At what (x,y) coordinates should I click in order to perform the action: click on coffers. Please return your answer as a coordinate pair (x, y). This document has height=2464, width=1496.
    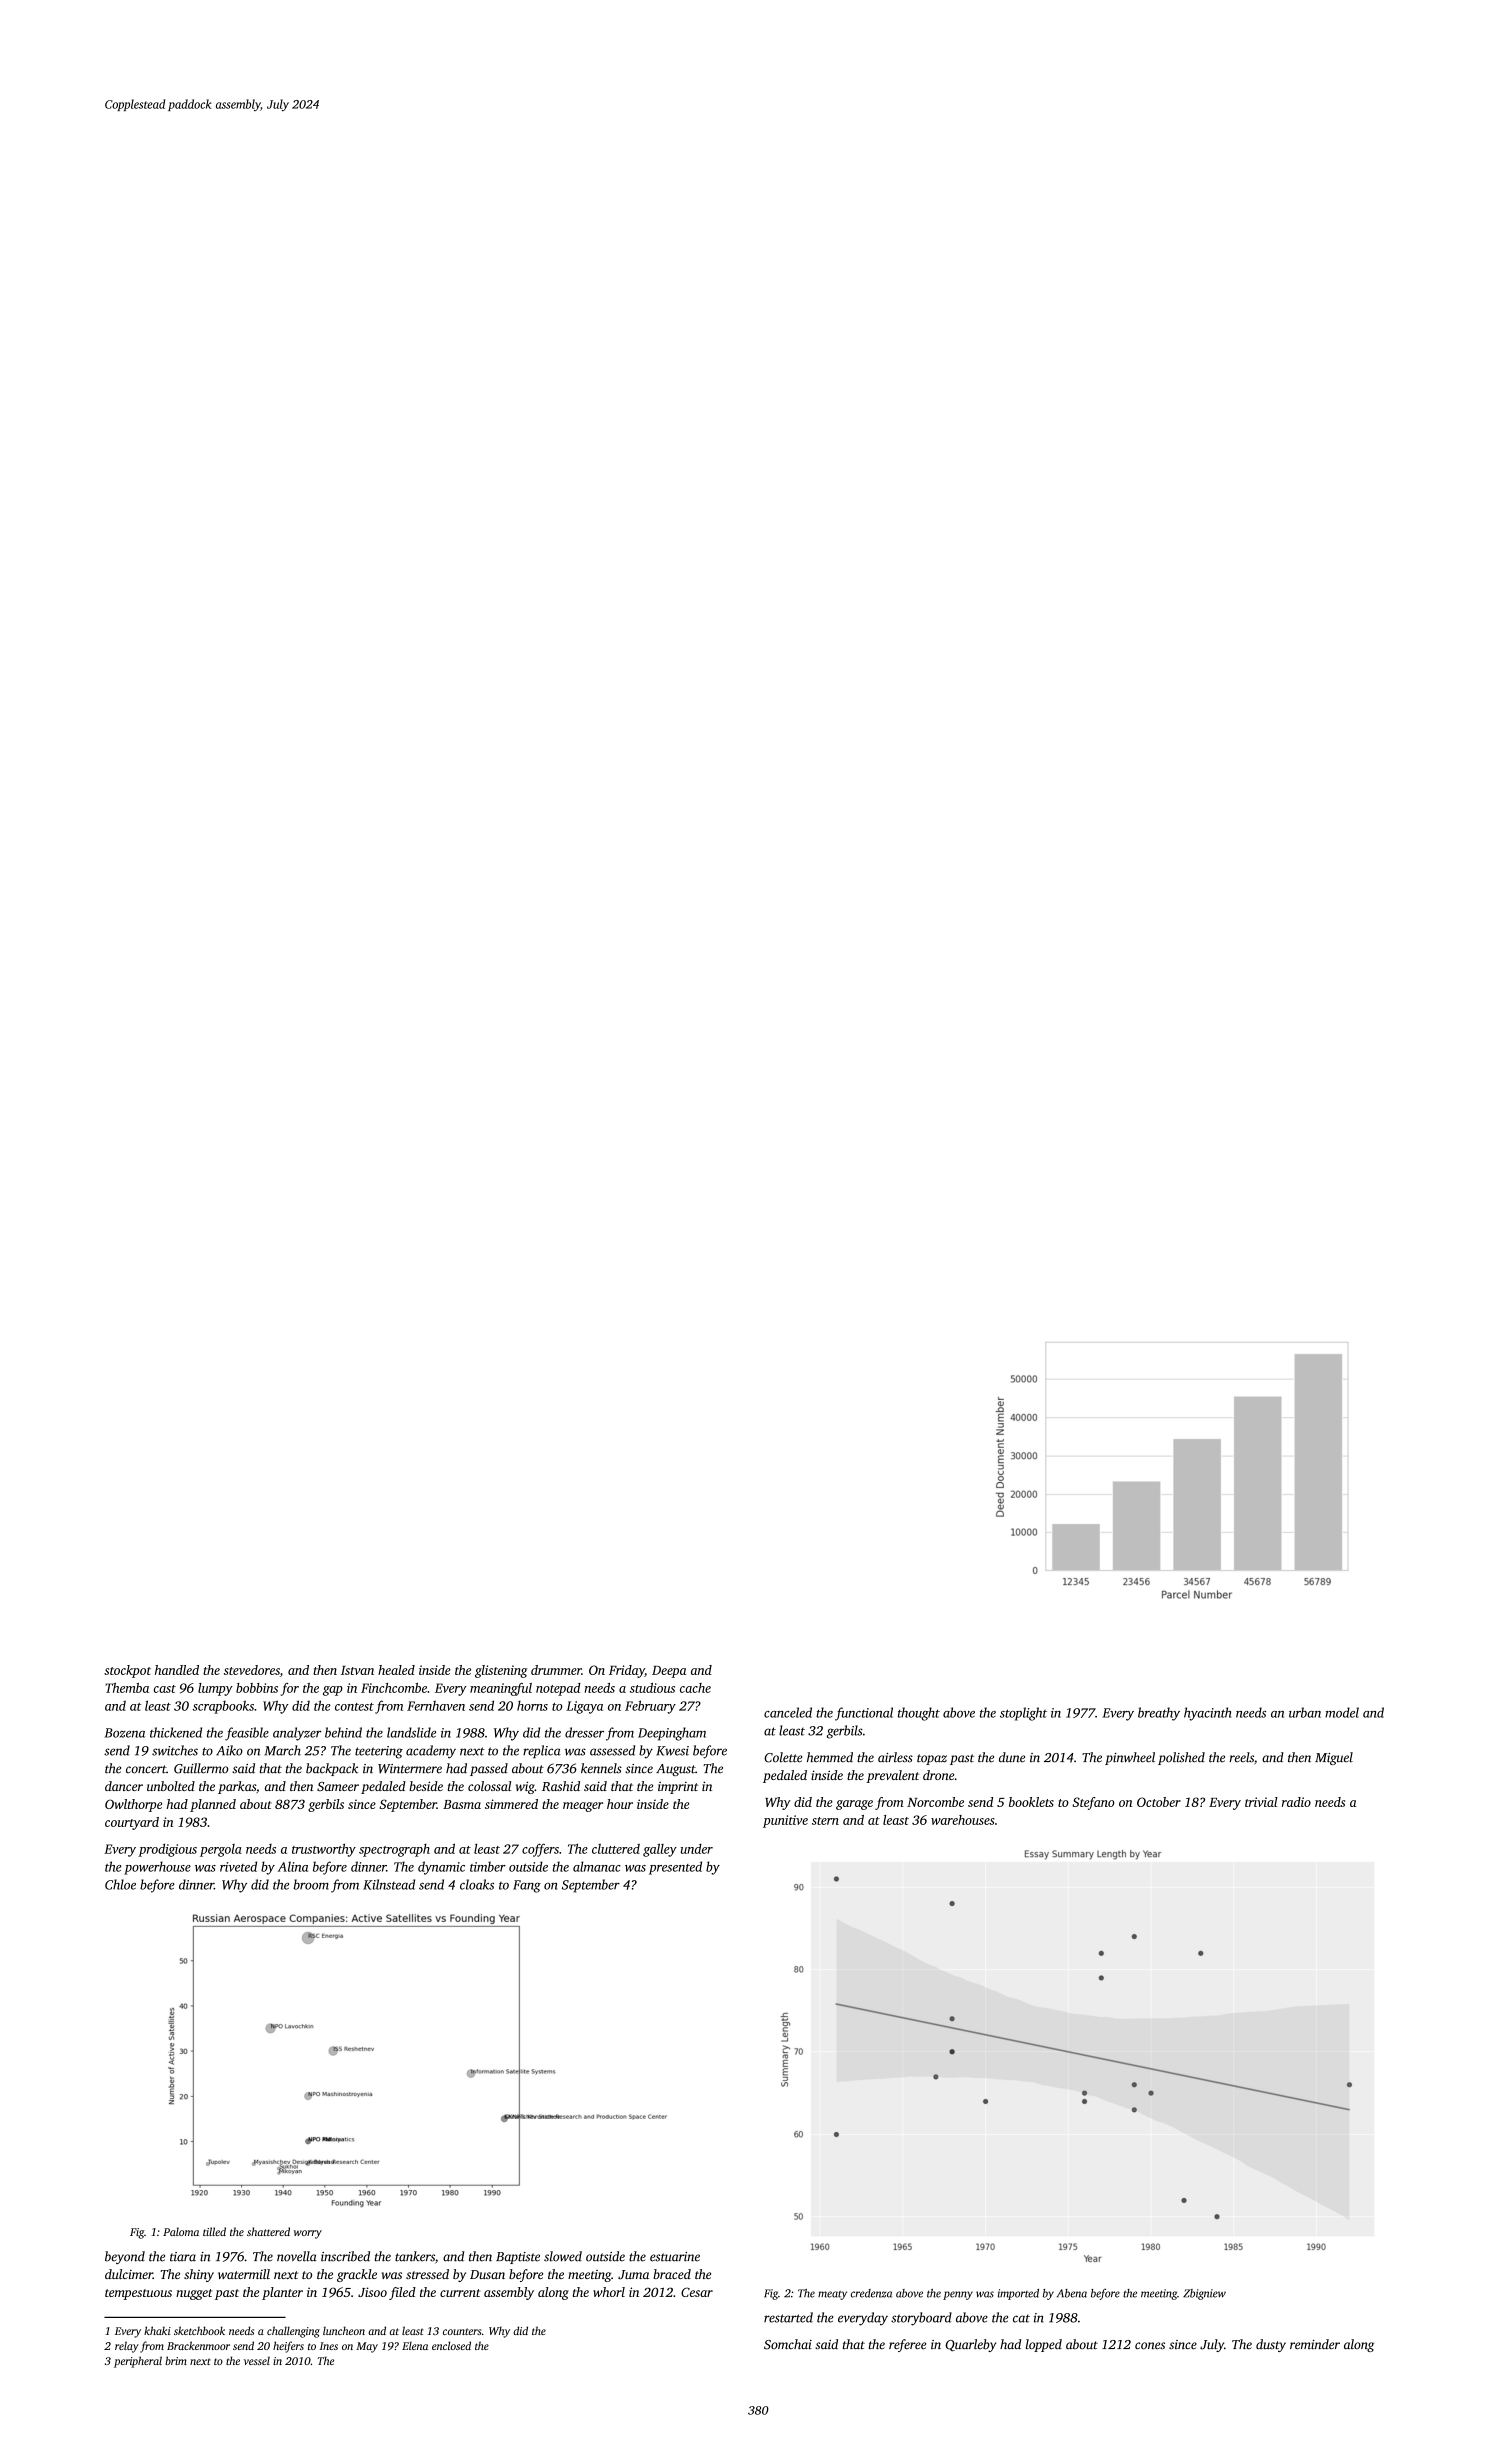
    Looking at the image, I should click on (540, 1850).
